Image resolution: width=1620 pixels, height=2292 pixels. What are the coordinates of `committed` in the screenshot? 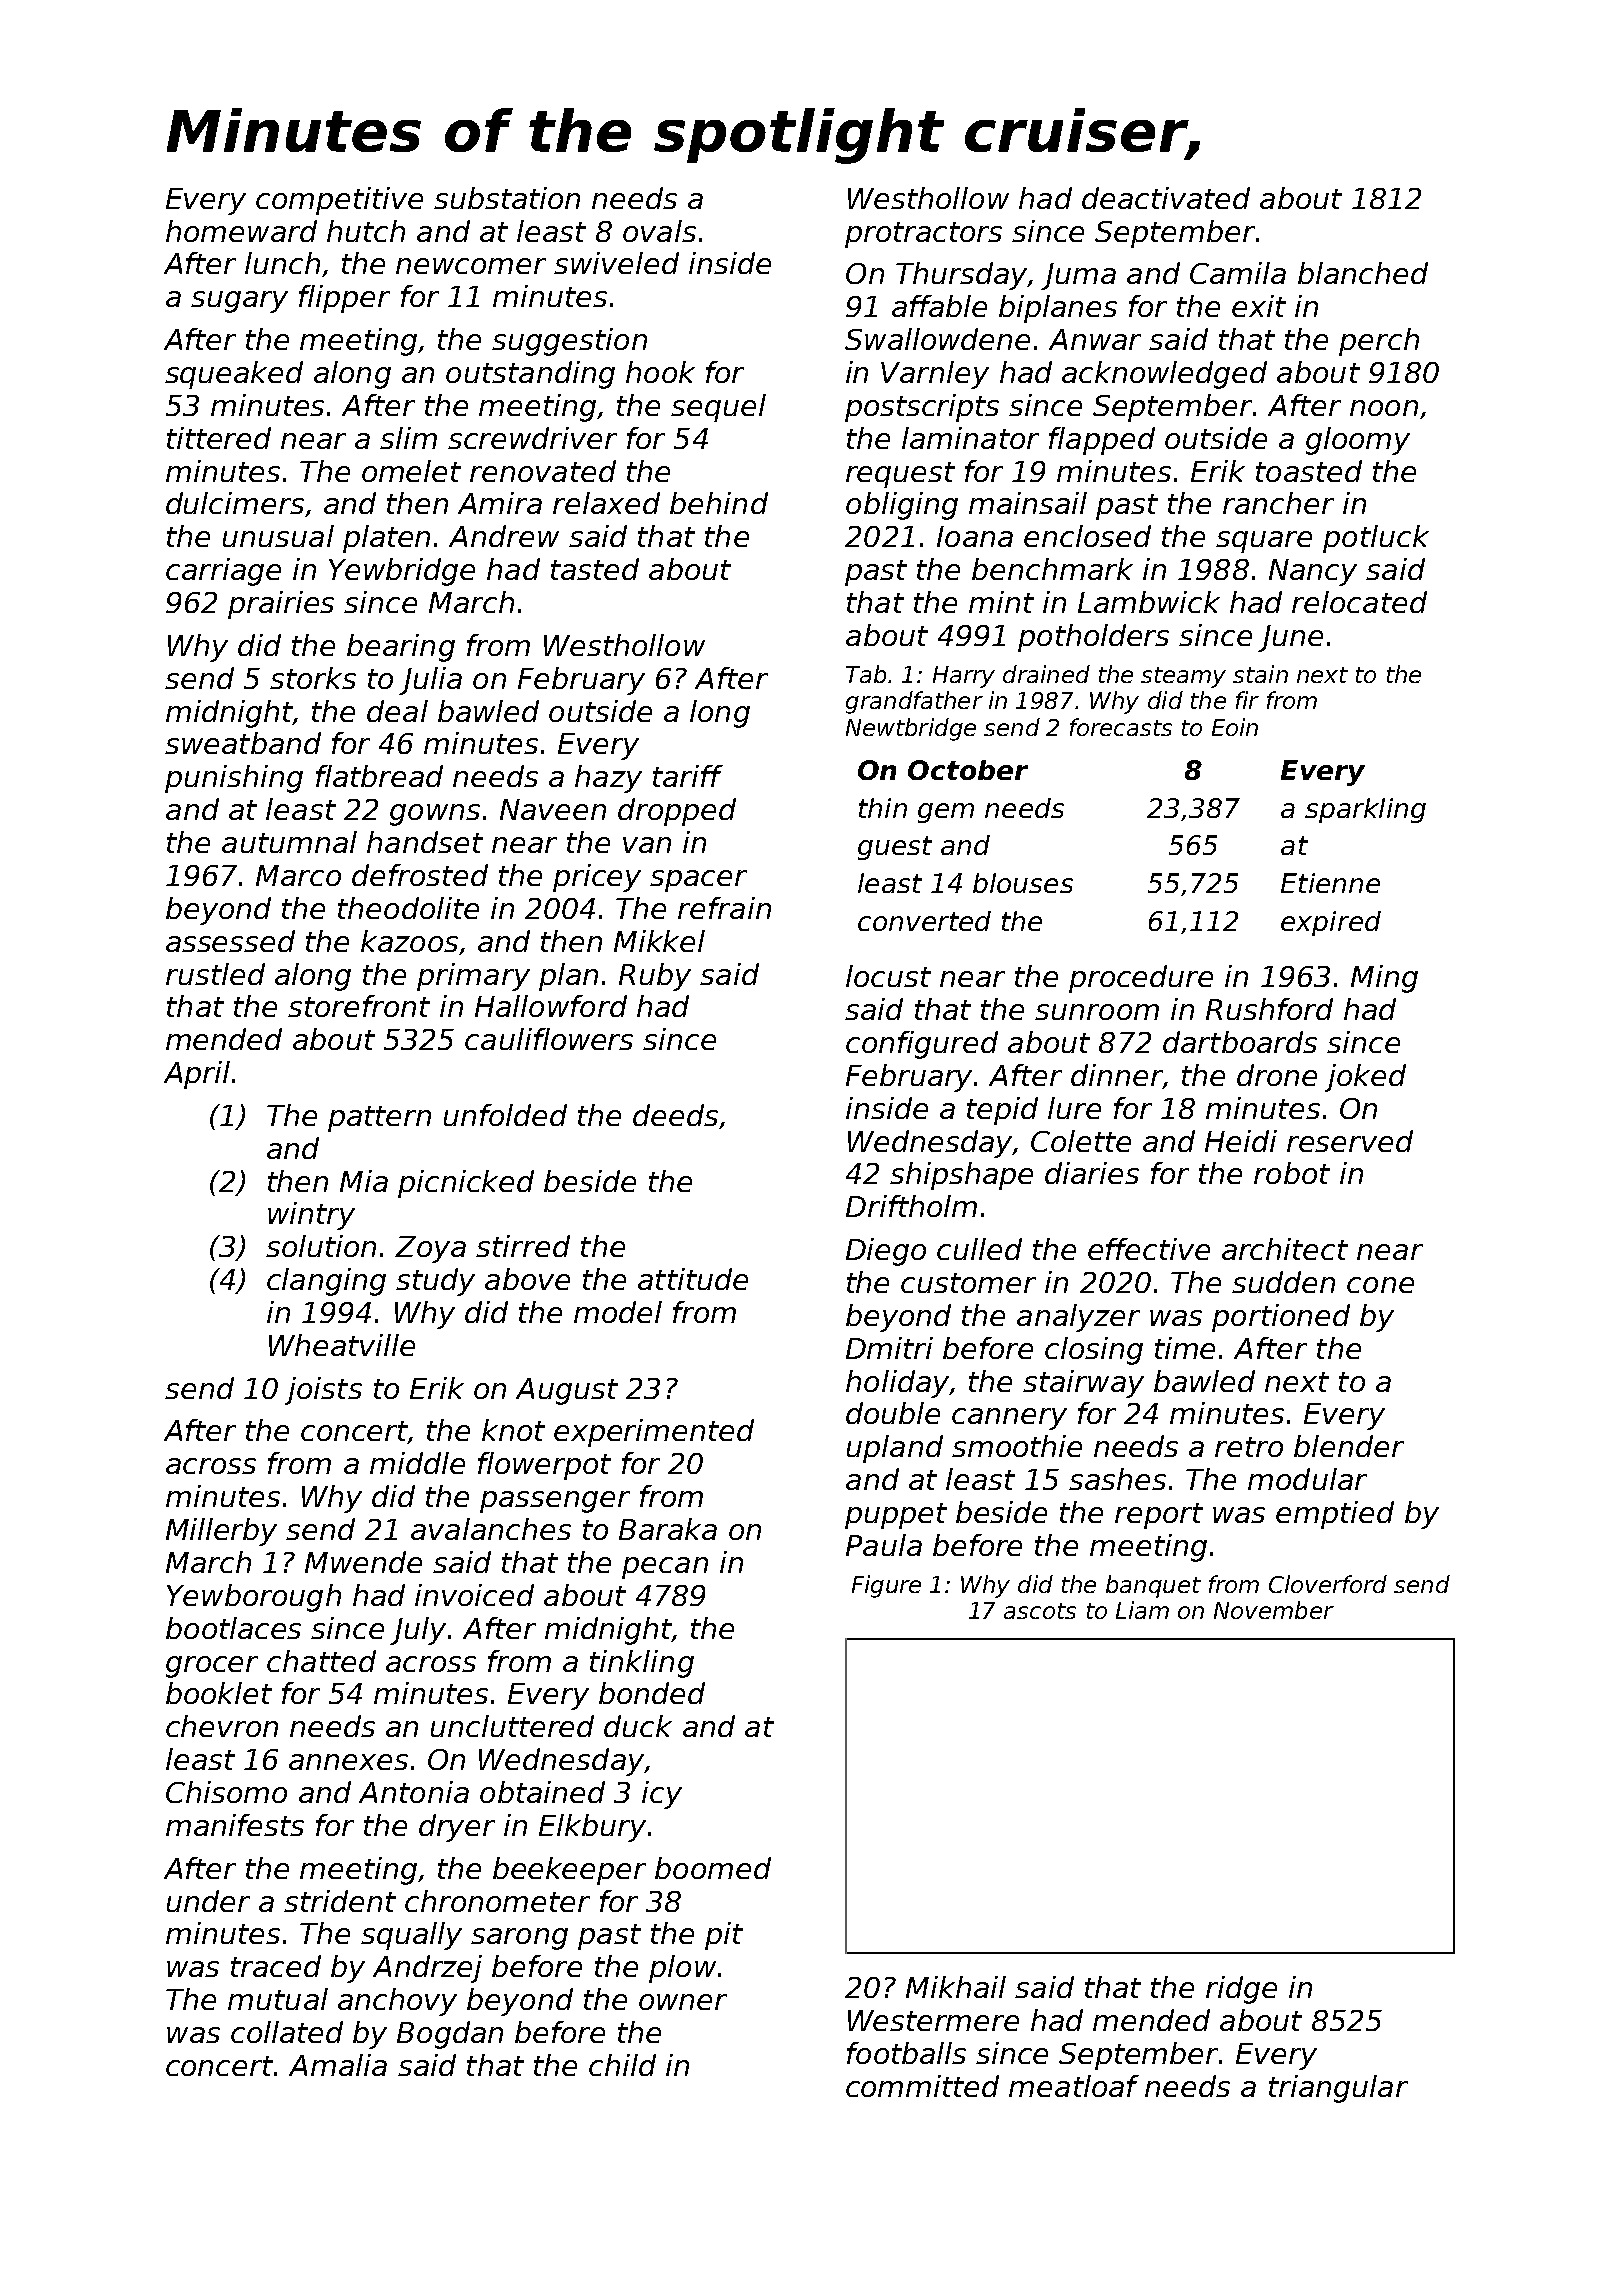 It's located at (922, 2086).
